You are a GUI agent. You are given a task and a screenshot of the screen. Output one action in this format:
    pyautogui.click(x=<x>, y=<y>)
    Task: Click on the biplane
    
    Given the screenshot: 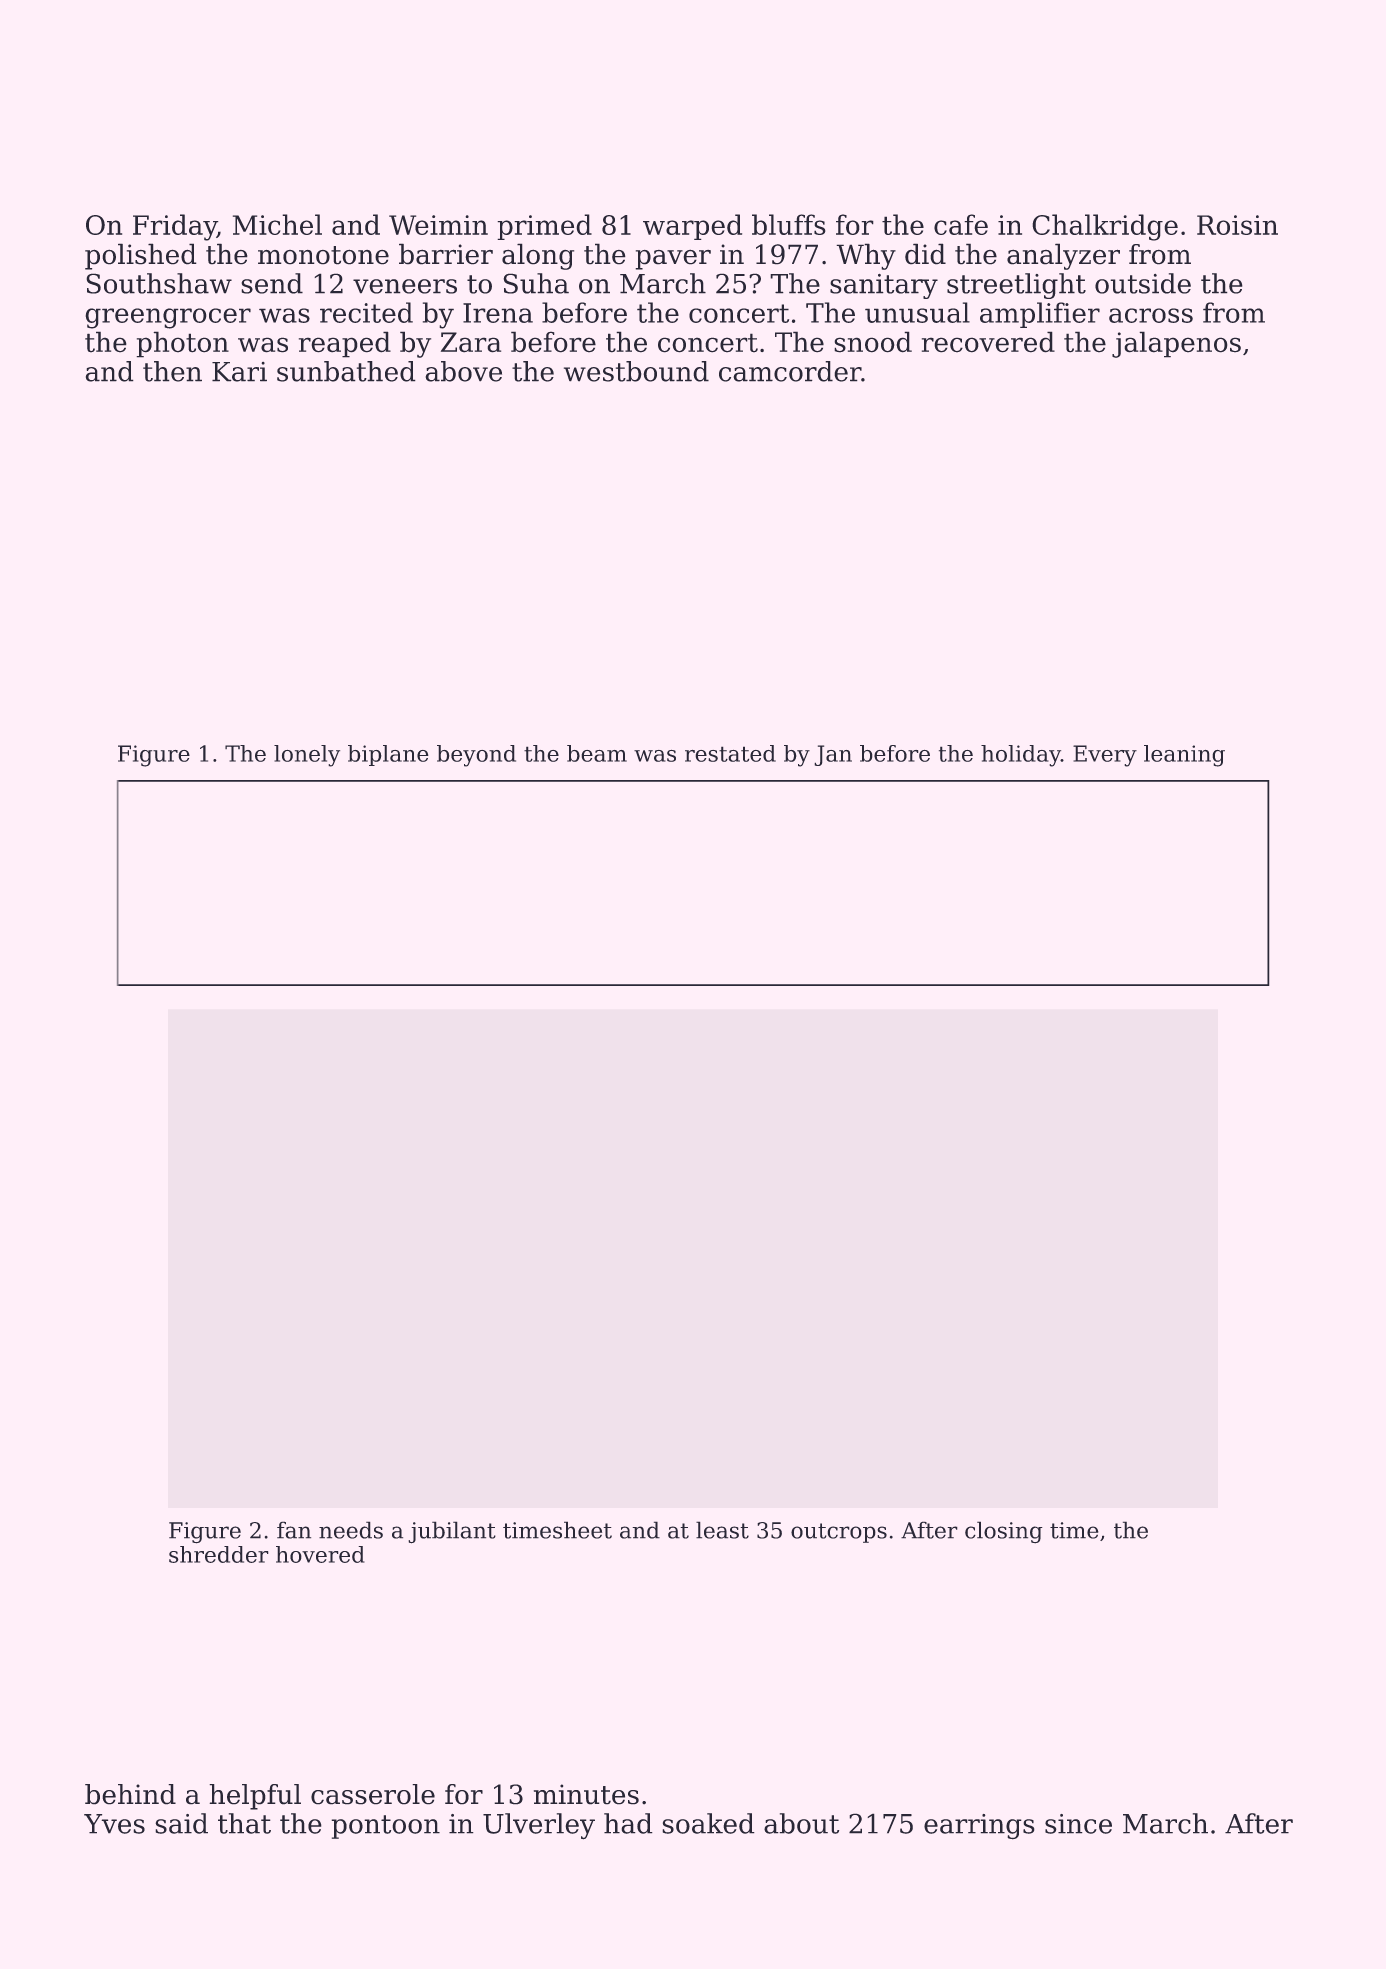 What is the action you would take?
    pyautogui.click(x=388, y=755)
